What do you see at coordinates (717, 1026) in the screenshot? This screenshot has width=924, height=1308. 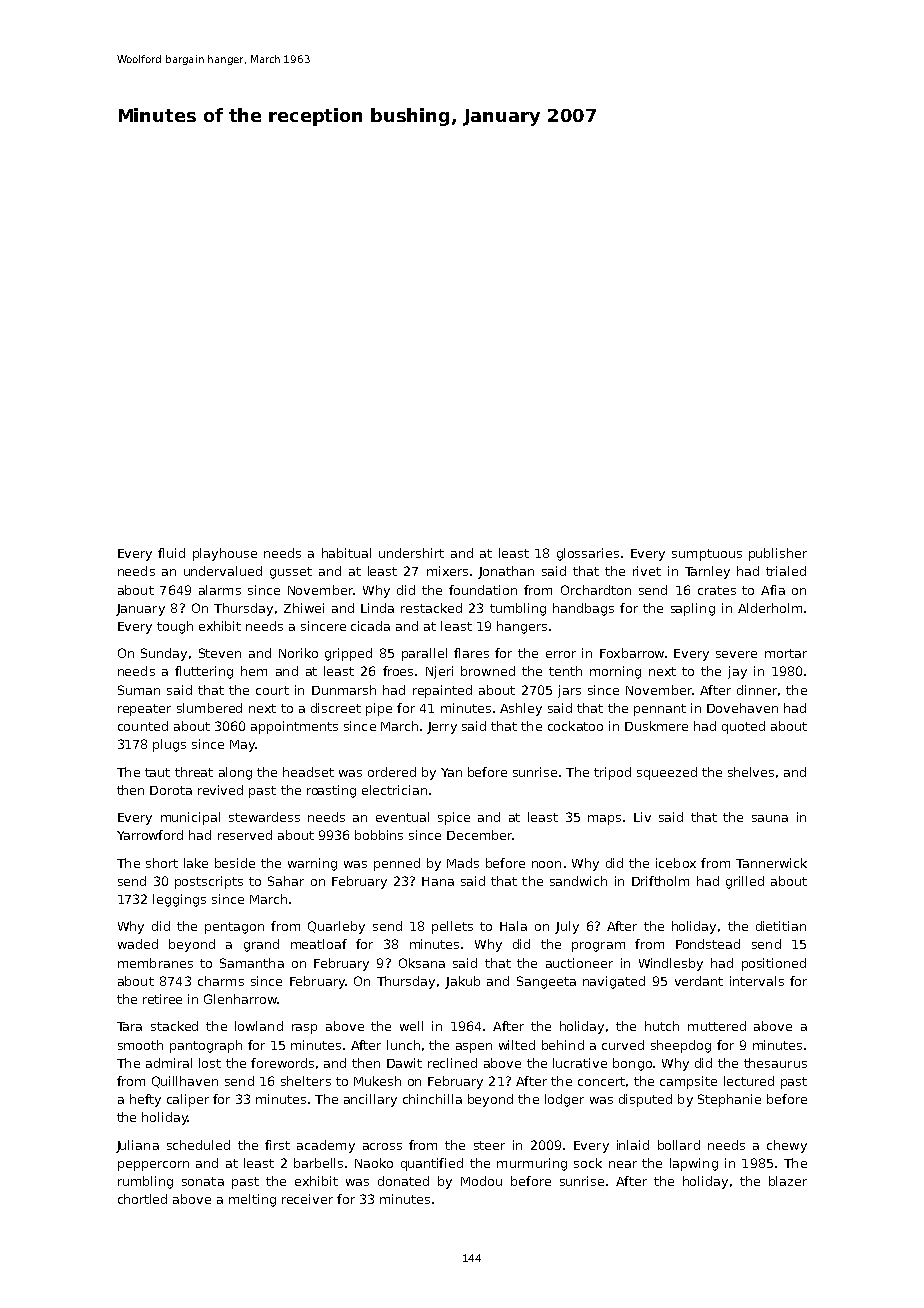 I see `muttered` at bounding box center [717, 1026].
